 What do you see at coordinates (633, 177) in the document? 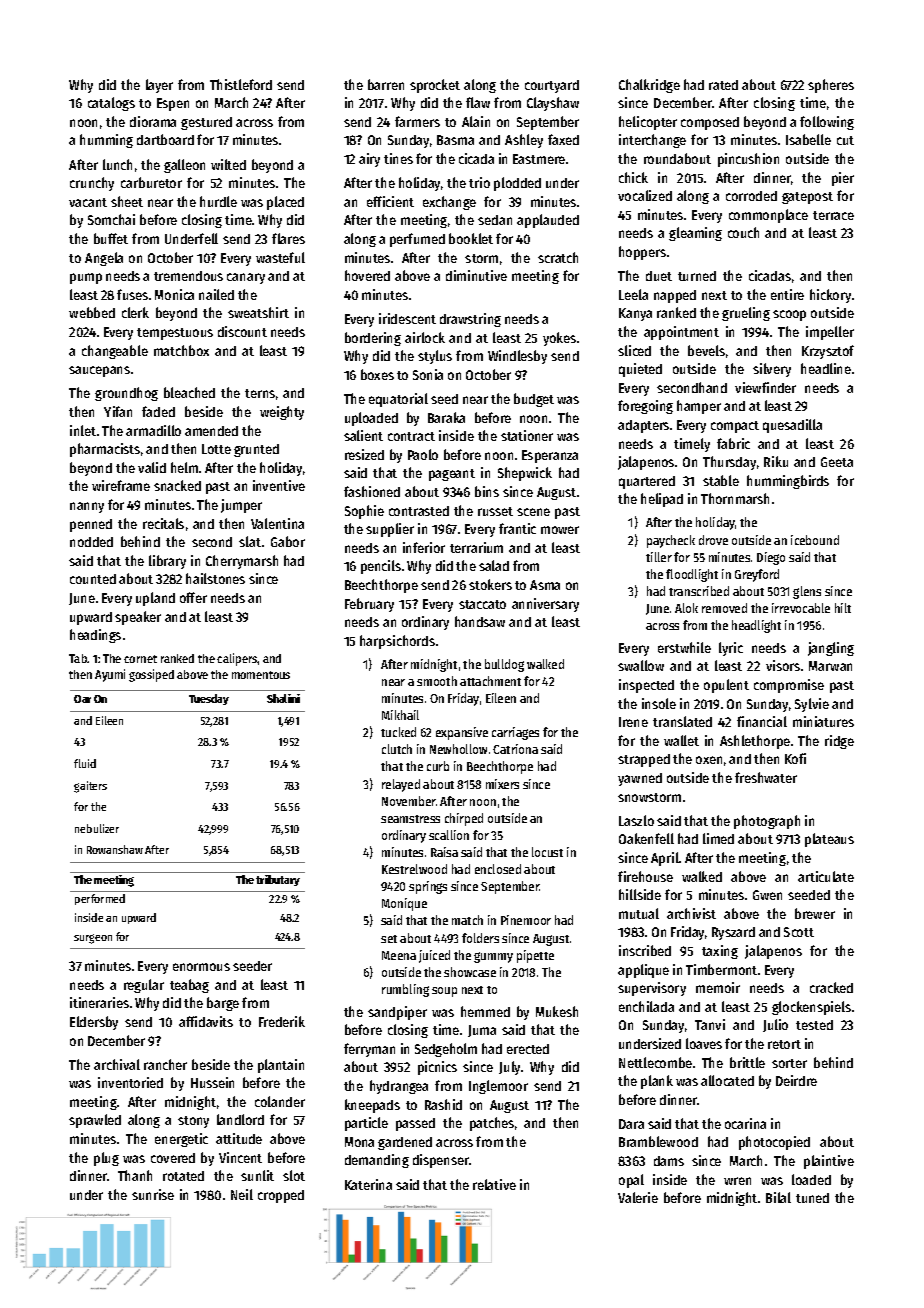
I see `chick` at bounding box center [633, 177].
